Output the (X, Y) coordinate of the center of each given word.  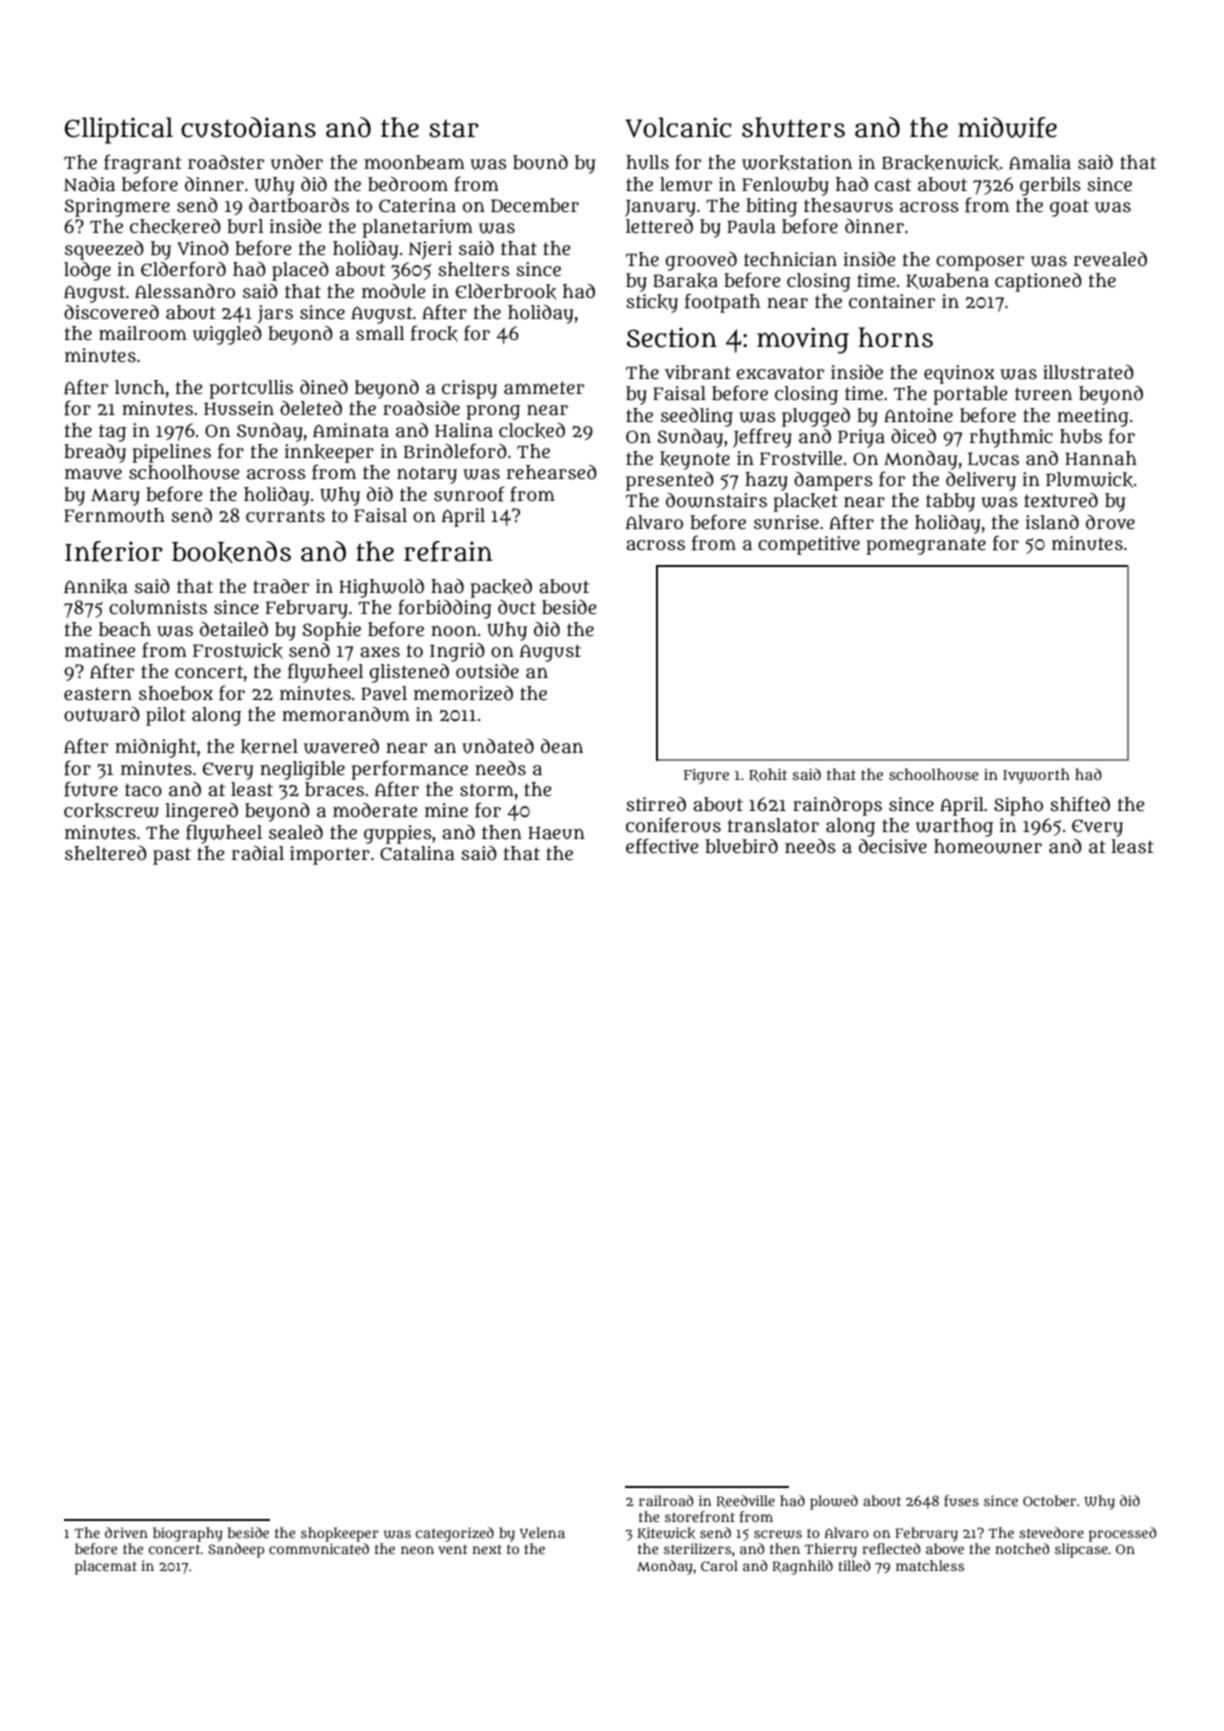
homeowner (988, 846)
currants (285, 516)
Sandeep (236, 1550)
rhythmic (1011, 438)
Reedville (745, 1501)
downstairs (716, 500)
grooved (701, 261)
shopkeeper (340, 1534)
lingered (201, 812)
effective (662, 846)
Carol (719, 1565)
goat (1069, 208)
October (1049, 1500)
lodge (87, 271)
